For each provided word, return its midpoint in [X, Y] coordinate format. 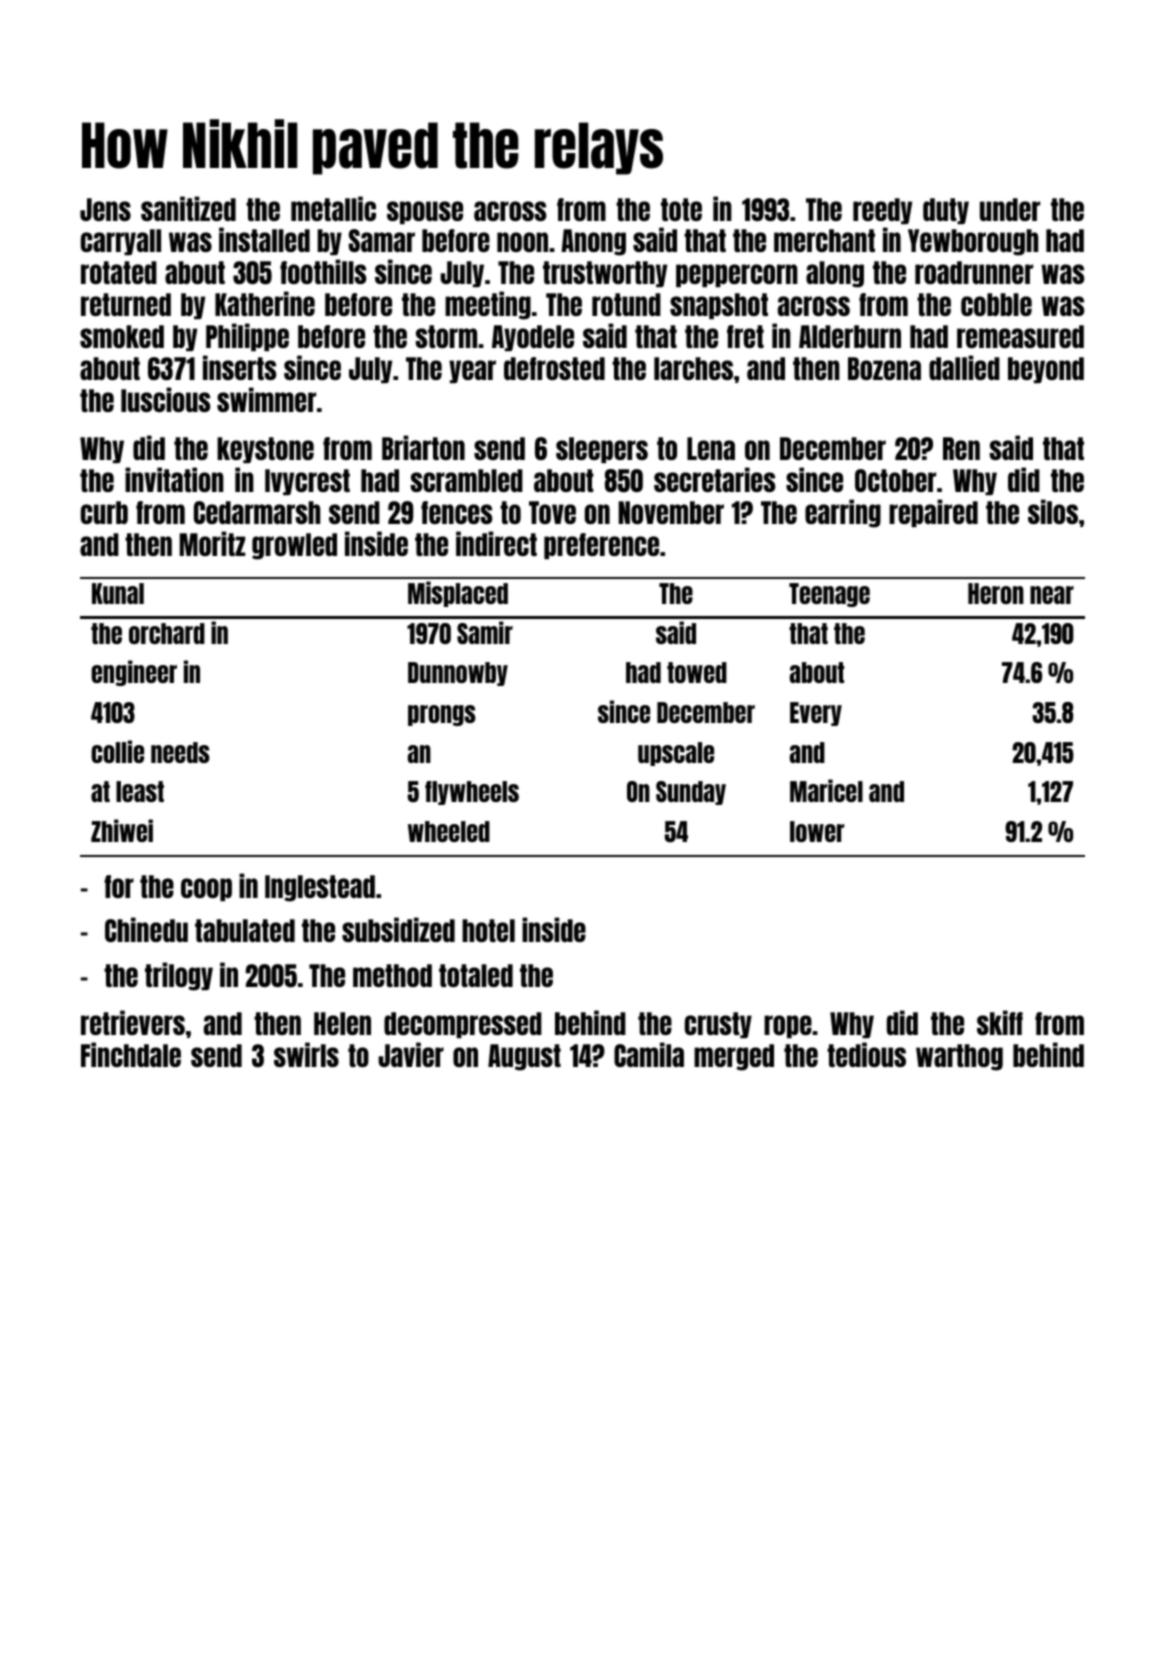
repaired [933, 513]
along [835, 274]
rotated [119, 272]
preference [601, 546]
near [1052, 595]
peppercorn [737, 275]
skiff [1000, 1022]
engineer [134, 673]
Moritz [212, 543]
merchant [824, 240]
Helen [342, 1023]
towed [697, 672]
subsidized [398, 929]
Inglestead [320, 888]
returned [126, 304]
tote [681, 209]
